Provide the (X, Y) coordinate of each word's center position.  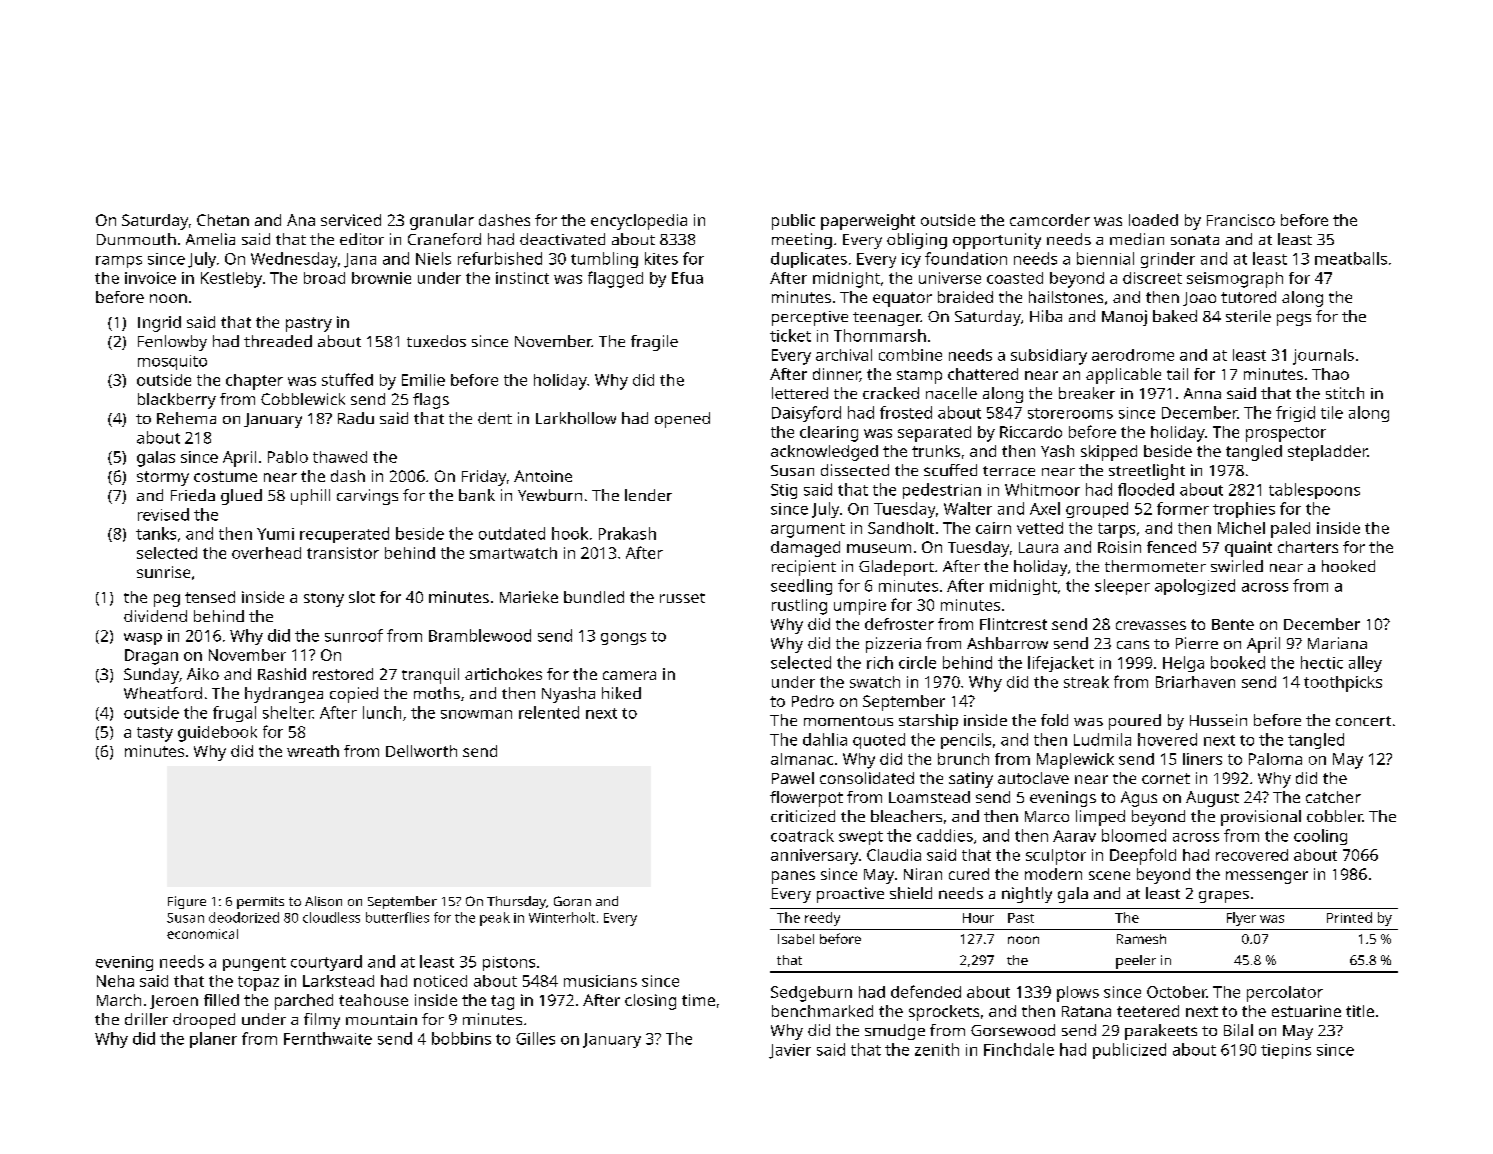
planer (213, 1040)
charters (1308, 547)
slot (362, 597)
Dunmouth (136, 239)
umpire (860, 607)
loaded (1153, 220)
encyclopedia (639, 222)
